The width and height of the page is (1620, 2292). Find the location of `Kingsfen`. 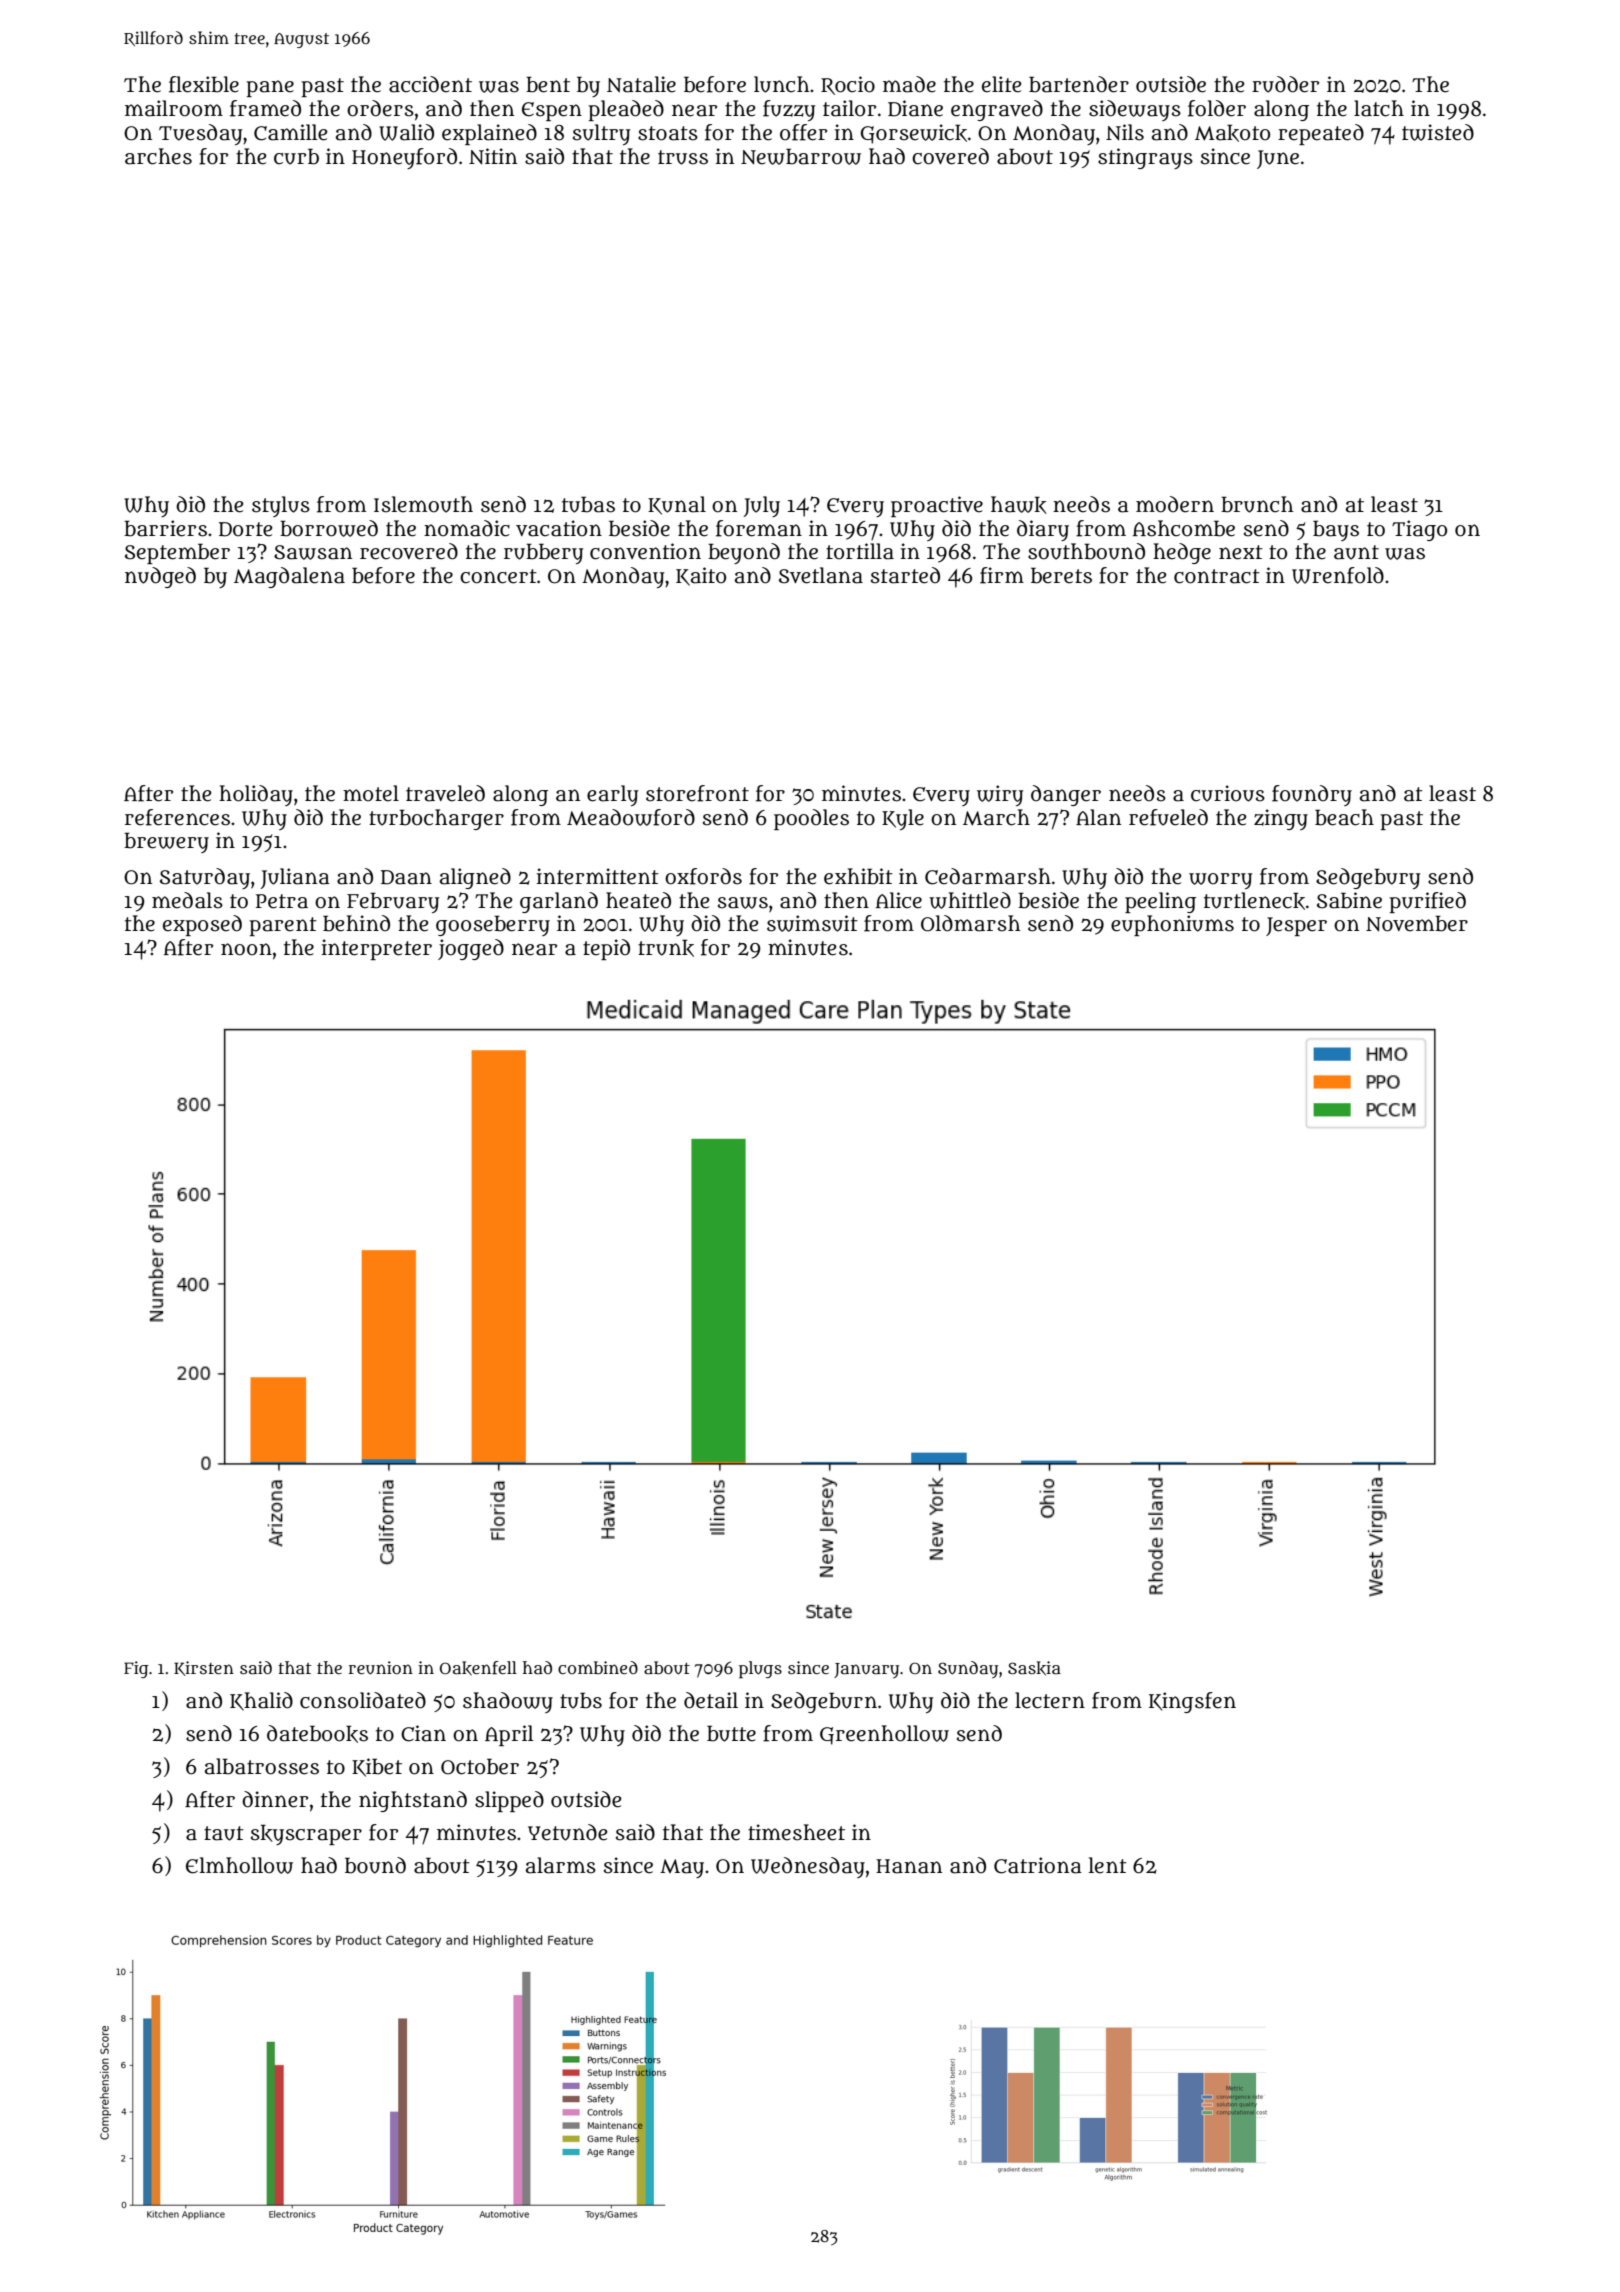

Kingsfen is located at coordinates (1192, 1702).
